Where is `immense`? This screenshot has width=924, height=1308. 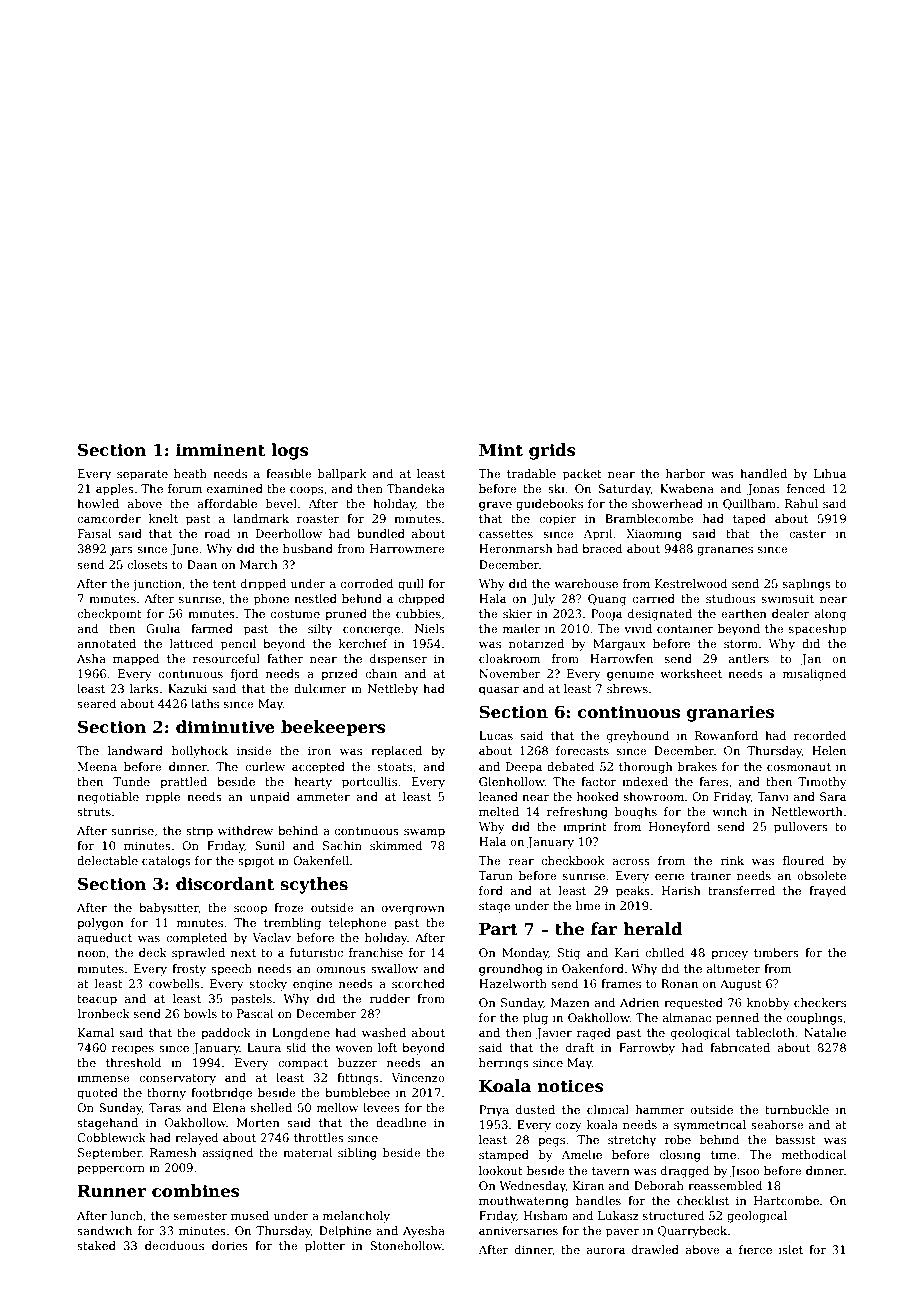
immense is located at coordinates (103, 1077).
